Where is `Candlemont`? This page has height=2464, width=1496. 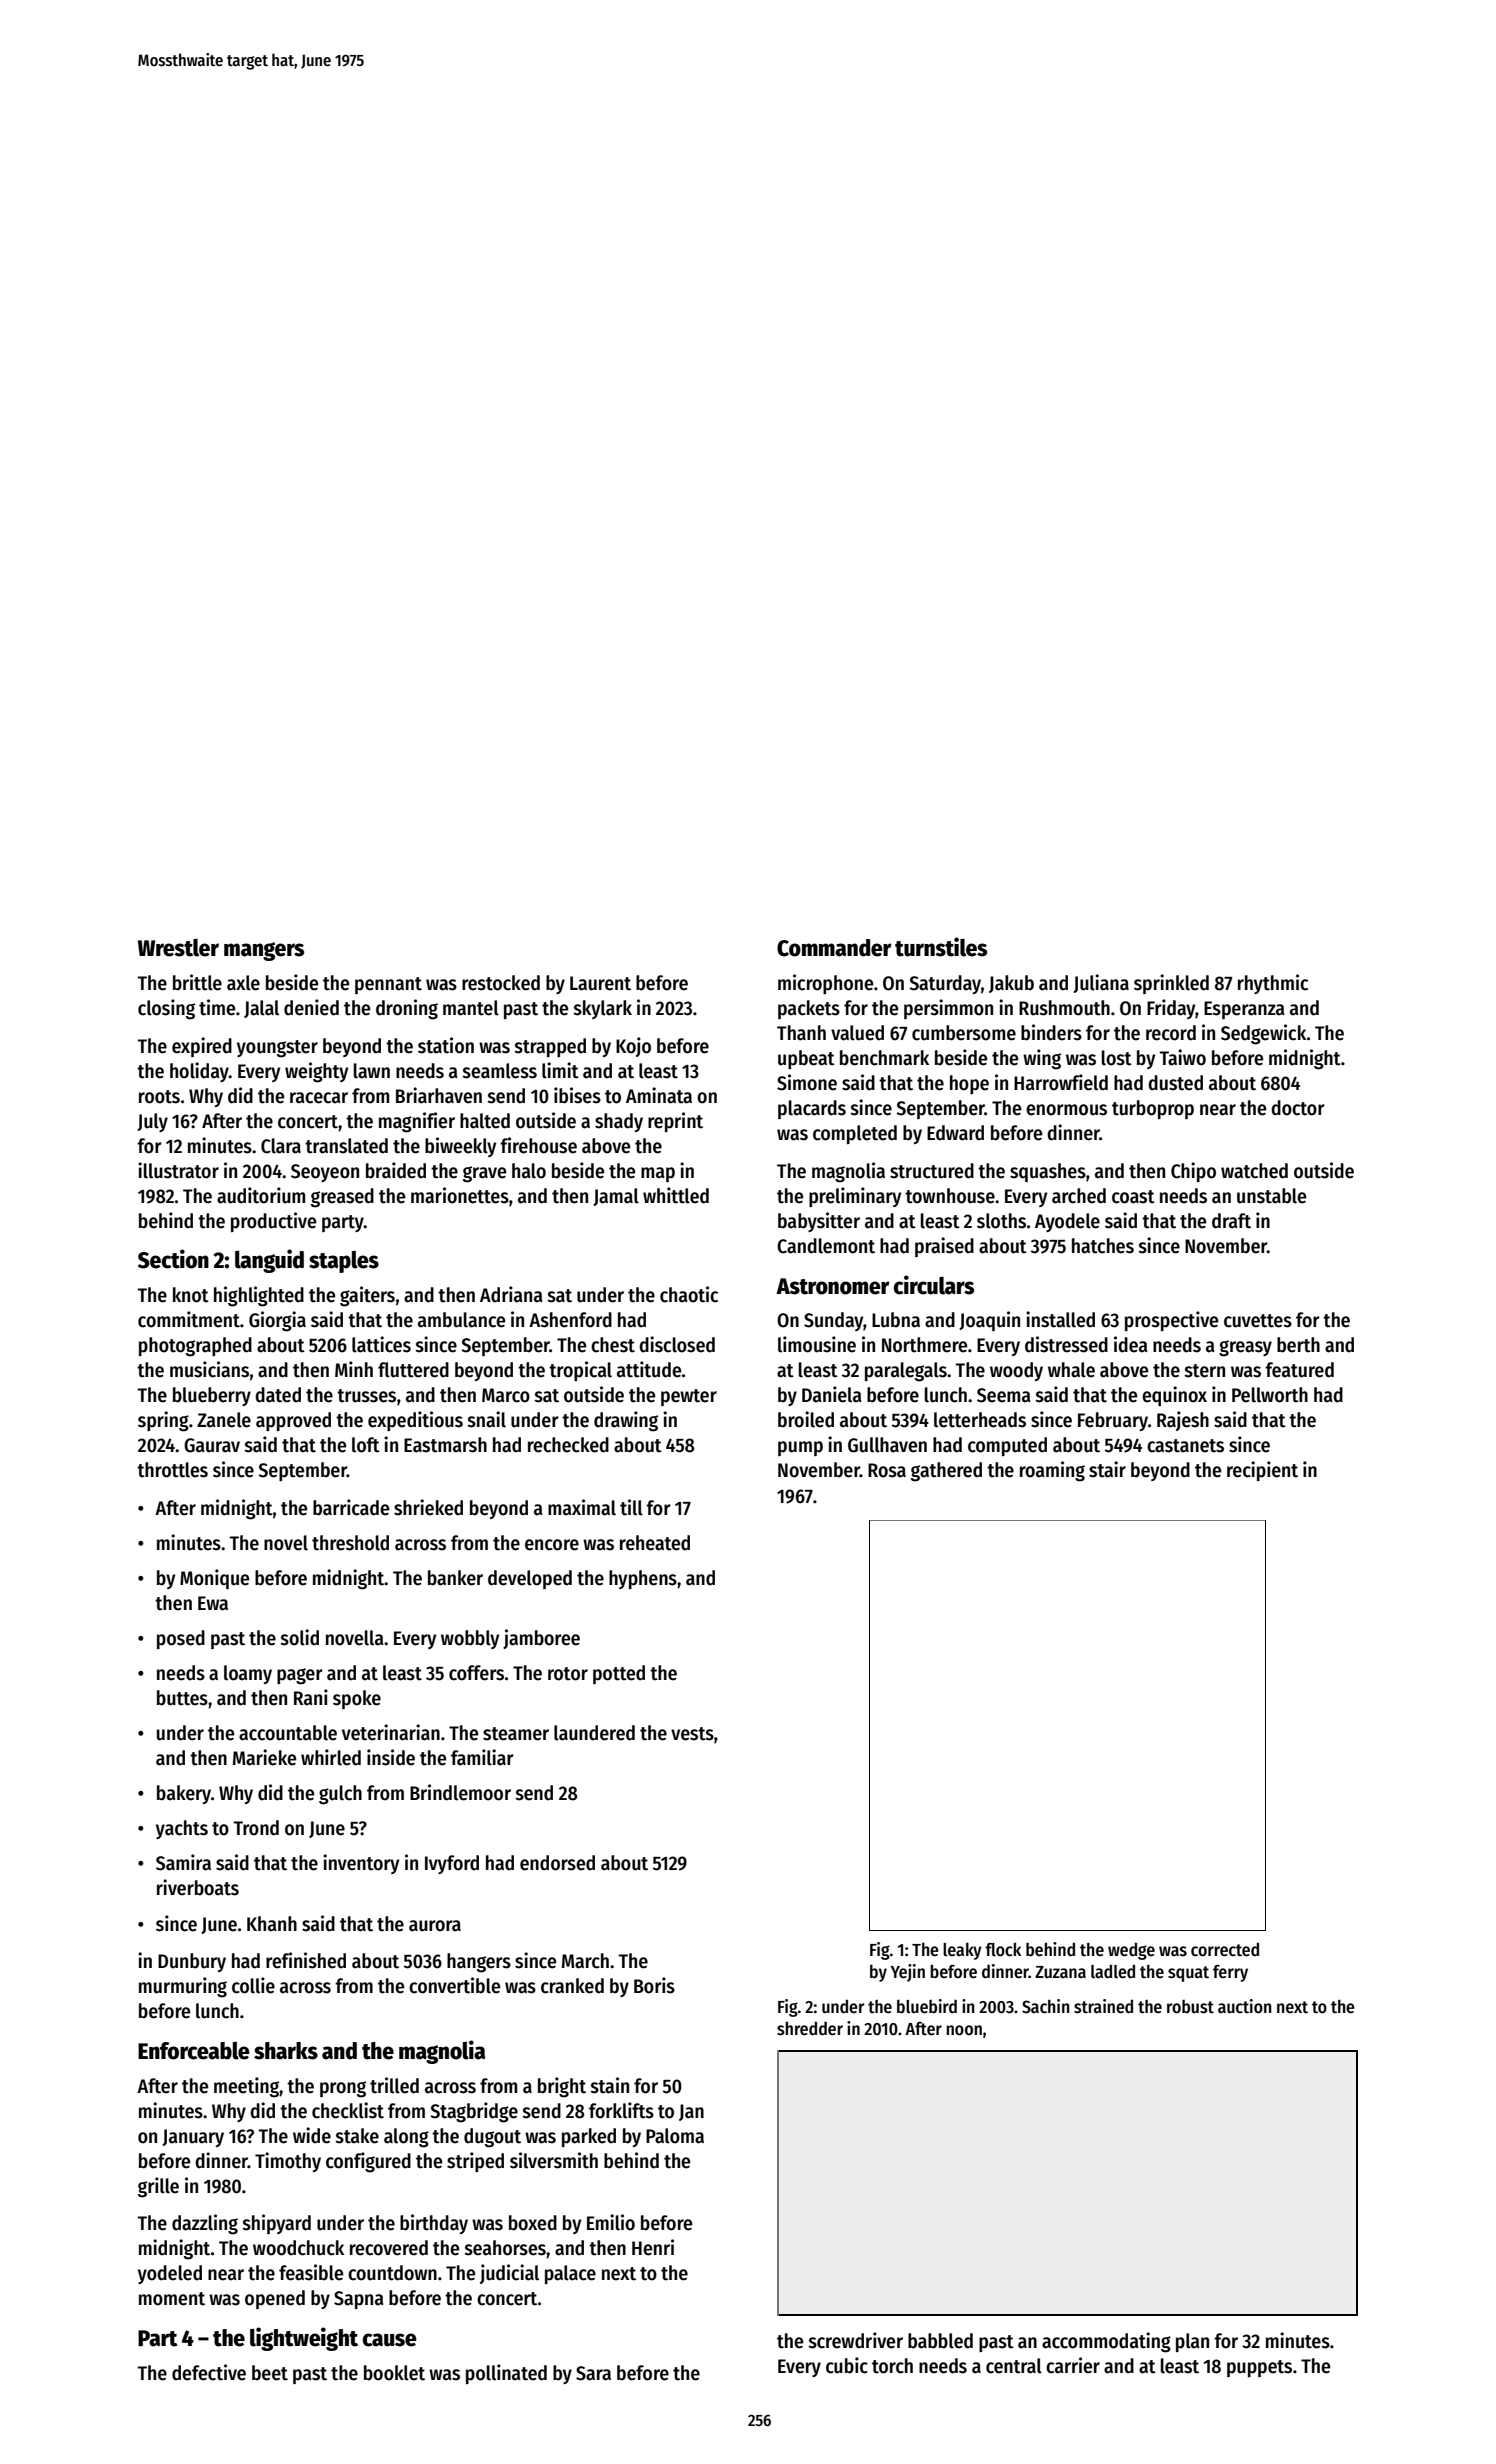
Candlemont is located at coordinates (826, 1246).
